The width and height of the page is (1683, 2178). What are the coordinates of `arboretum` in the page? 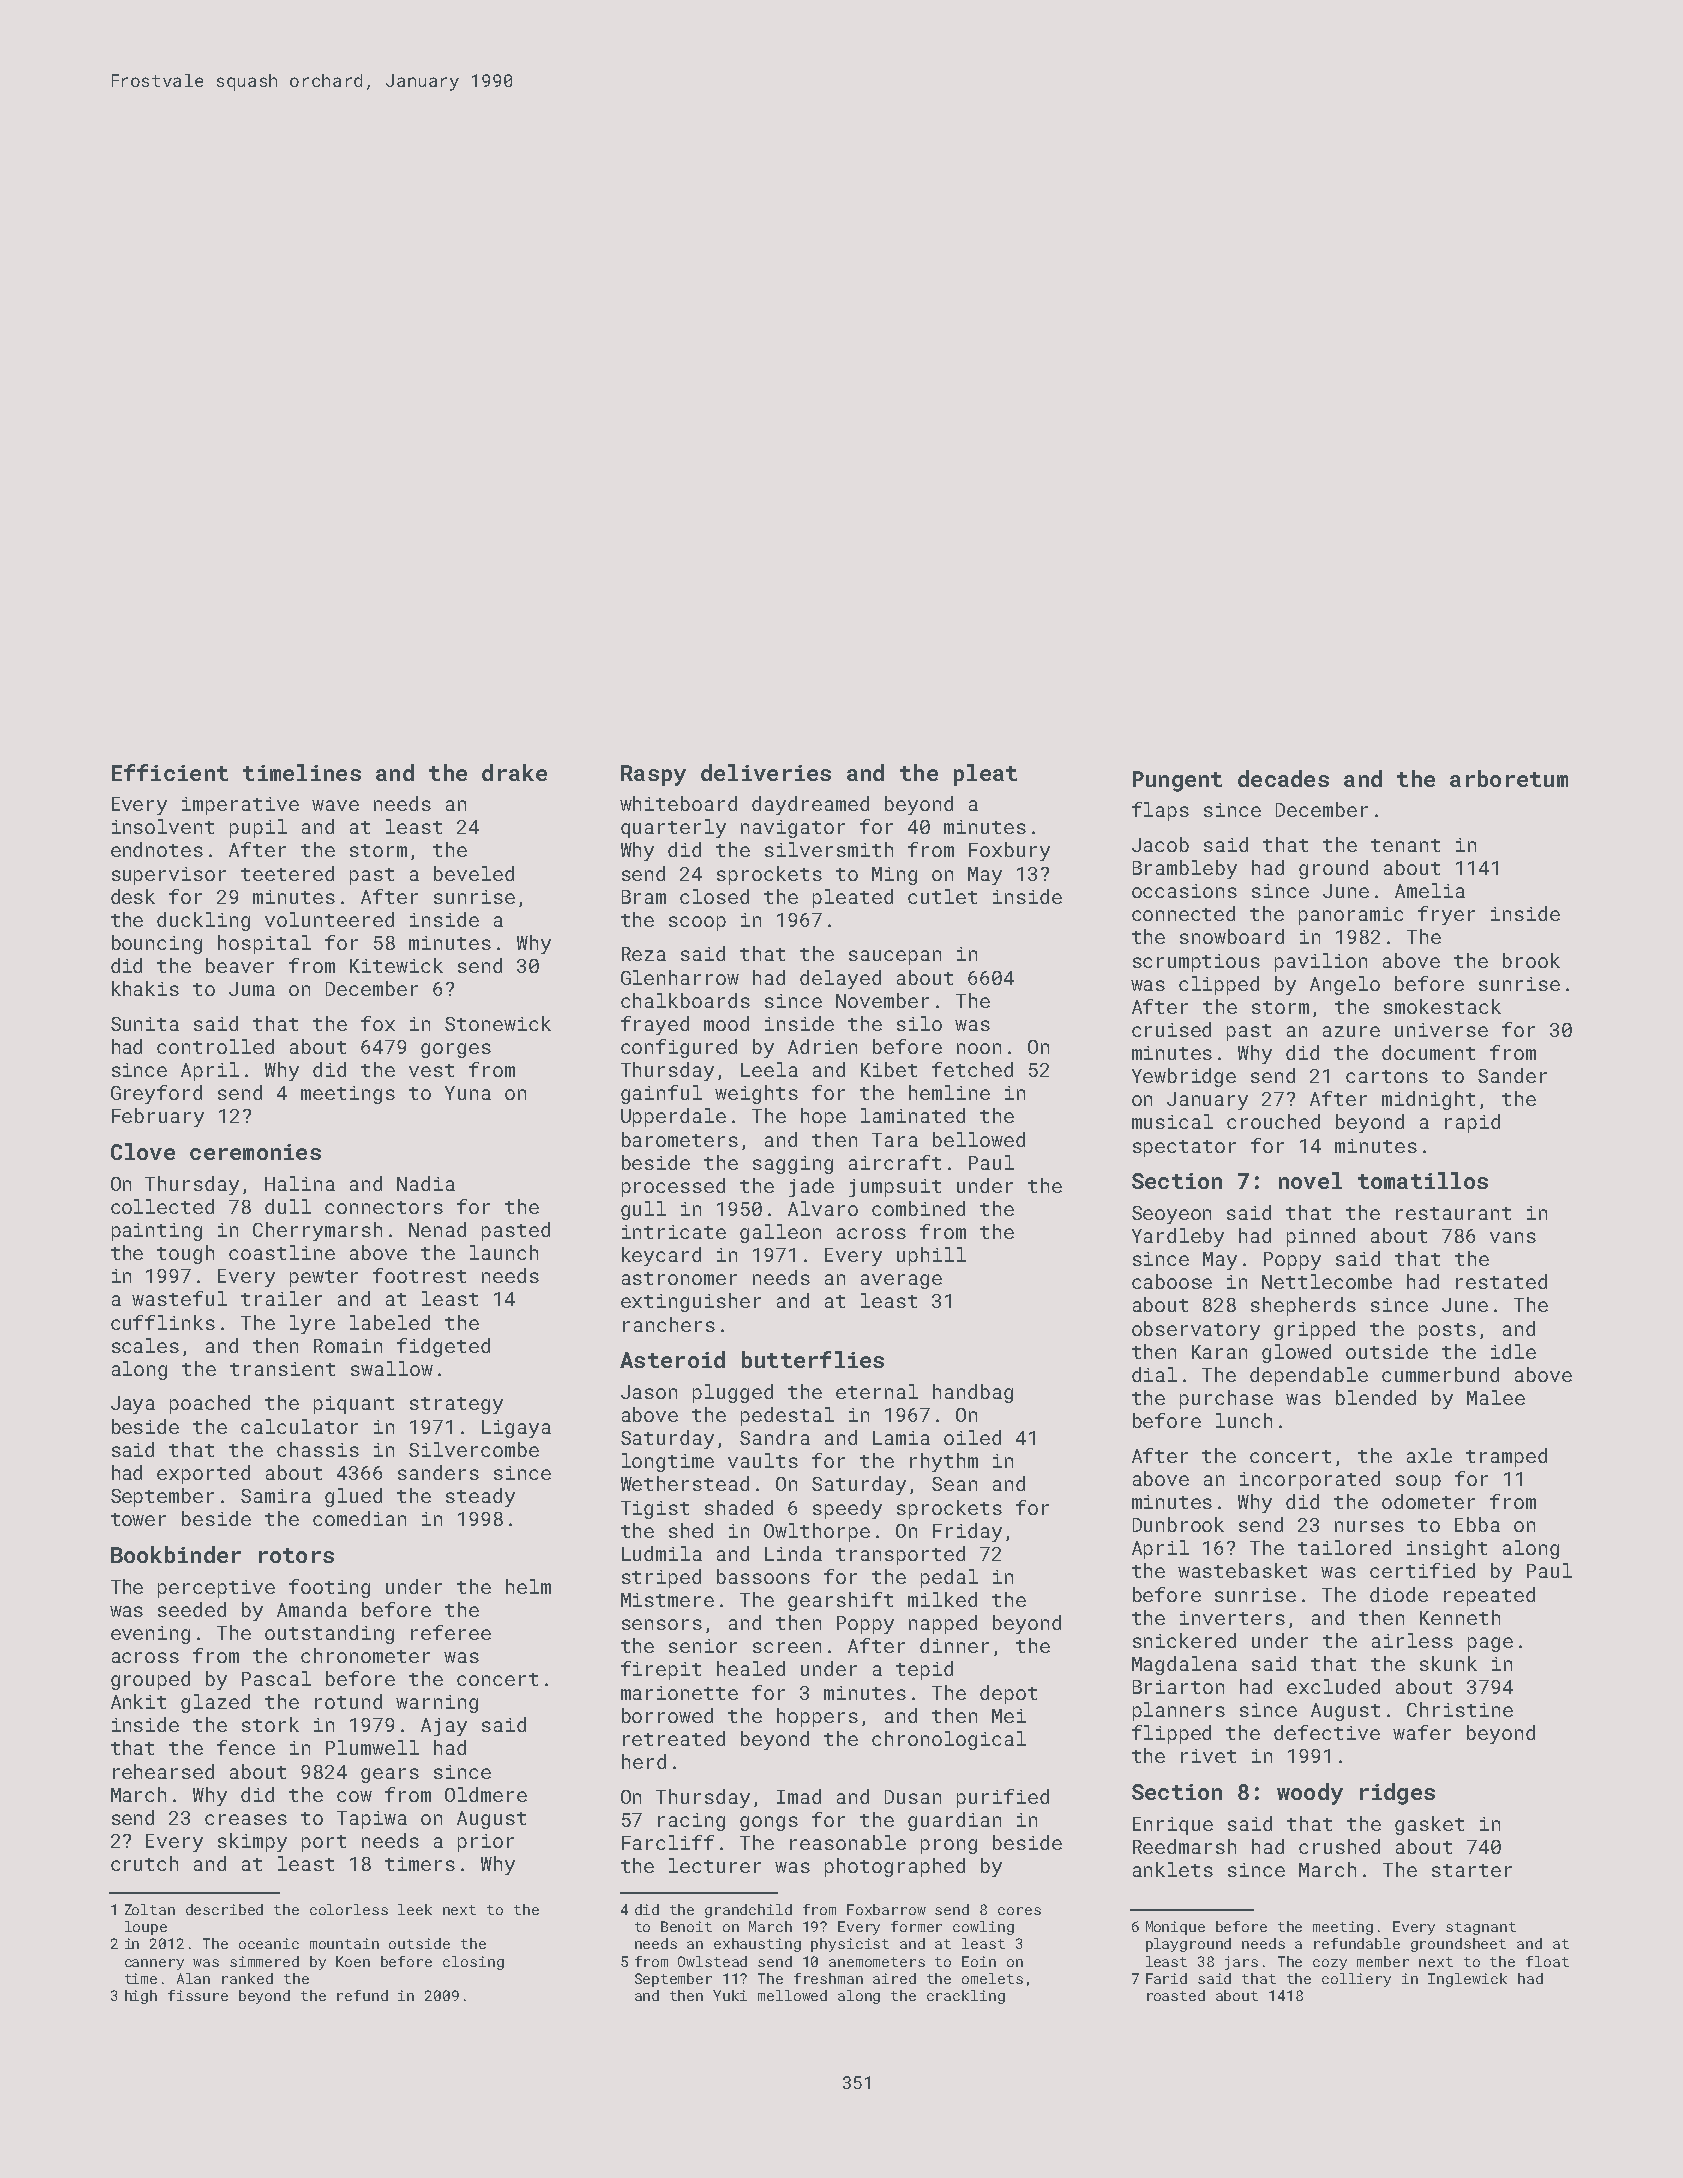 It's located at (1509, 778).
